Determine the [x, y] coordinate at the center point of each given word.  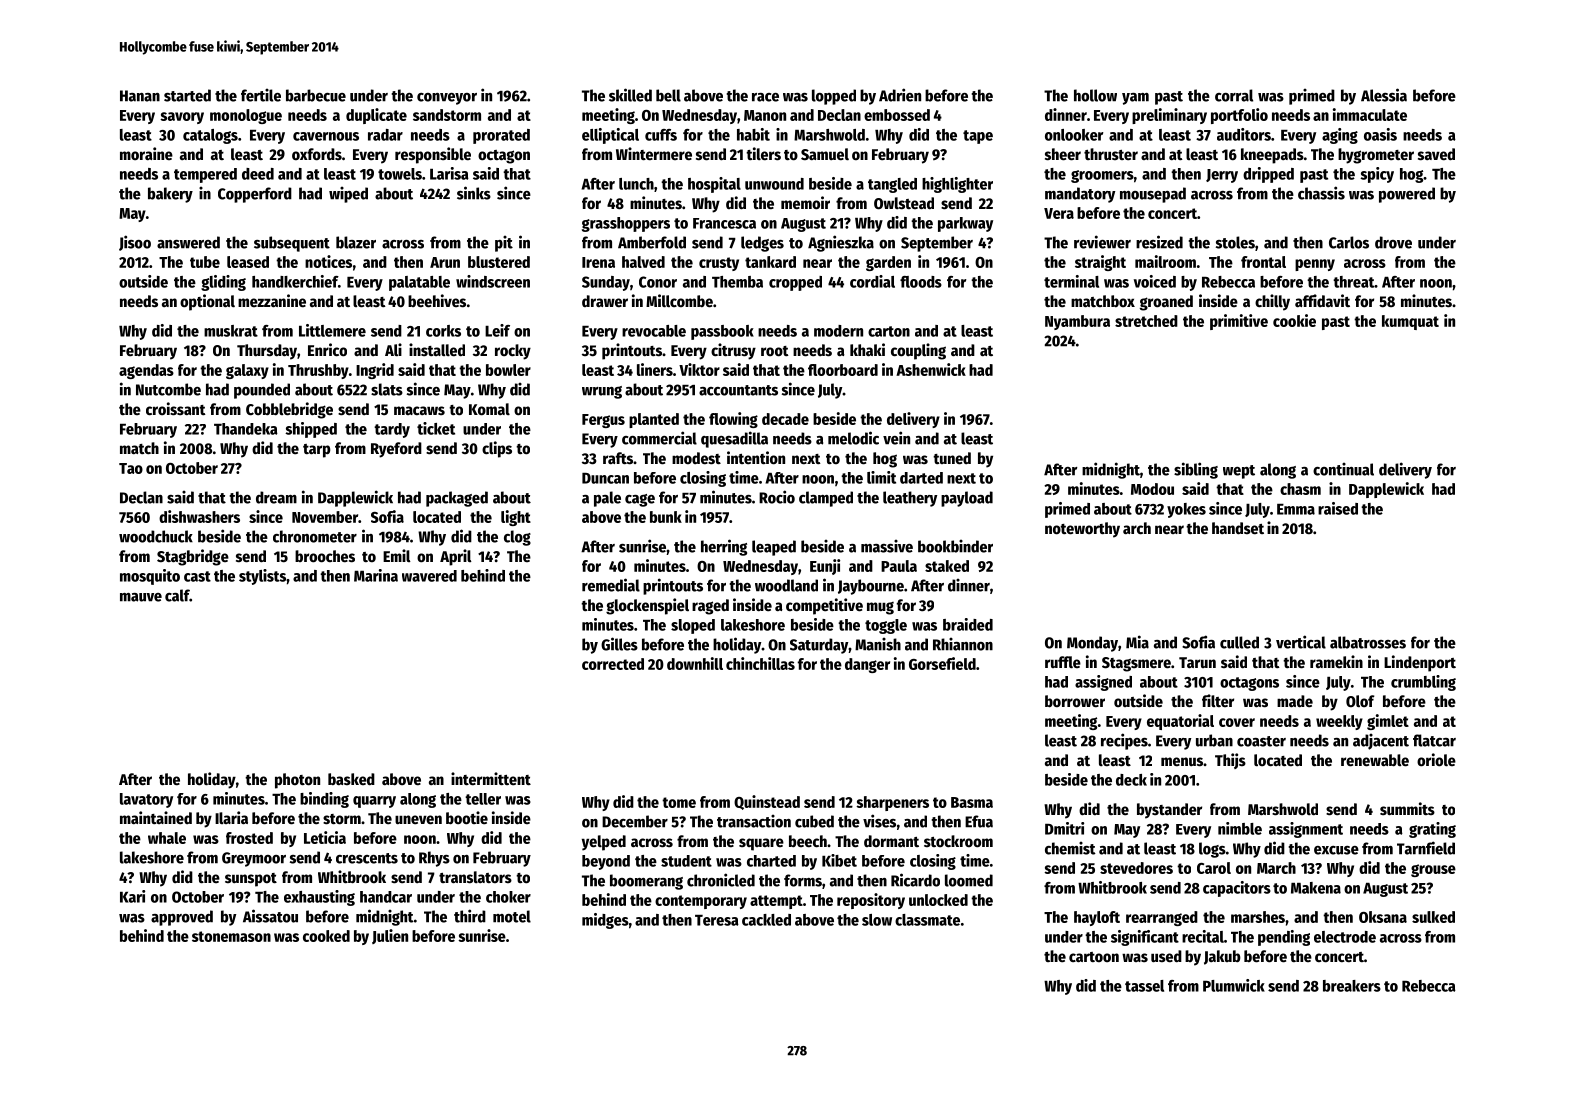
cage [640, 500]
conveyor [447, 99]
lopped [834, 97]
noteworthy [1082, 530]
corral [1234, 95]
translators [475, 877]
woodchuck [156, 536]
